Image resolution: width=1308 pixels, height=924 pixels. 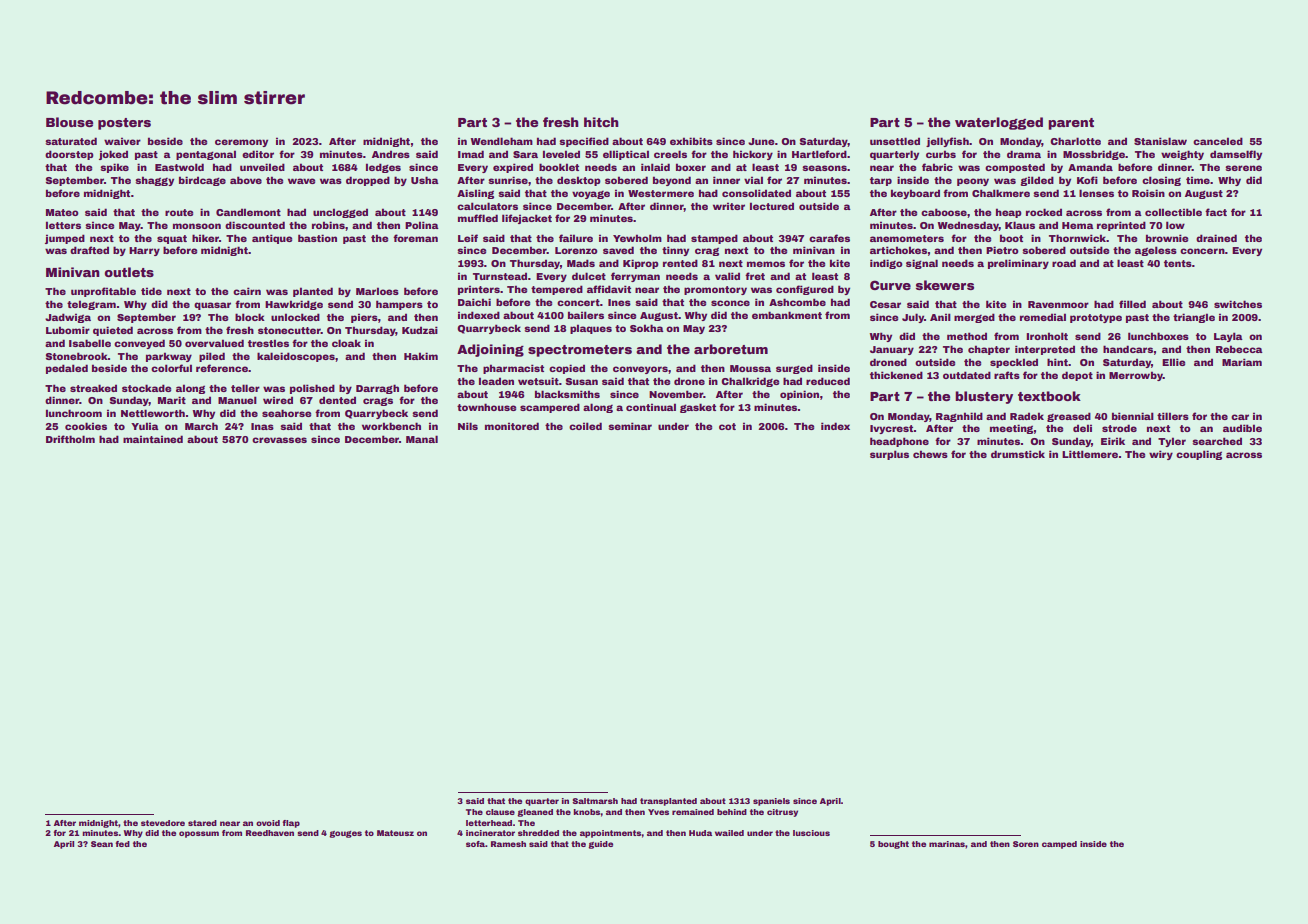 What do you see at coordinates (600, 845) in the screenshot?
I see `guide` at bounding box center [600, 845].
